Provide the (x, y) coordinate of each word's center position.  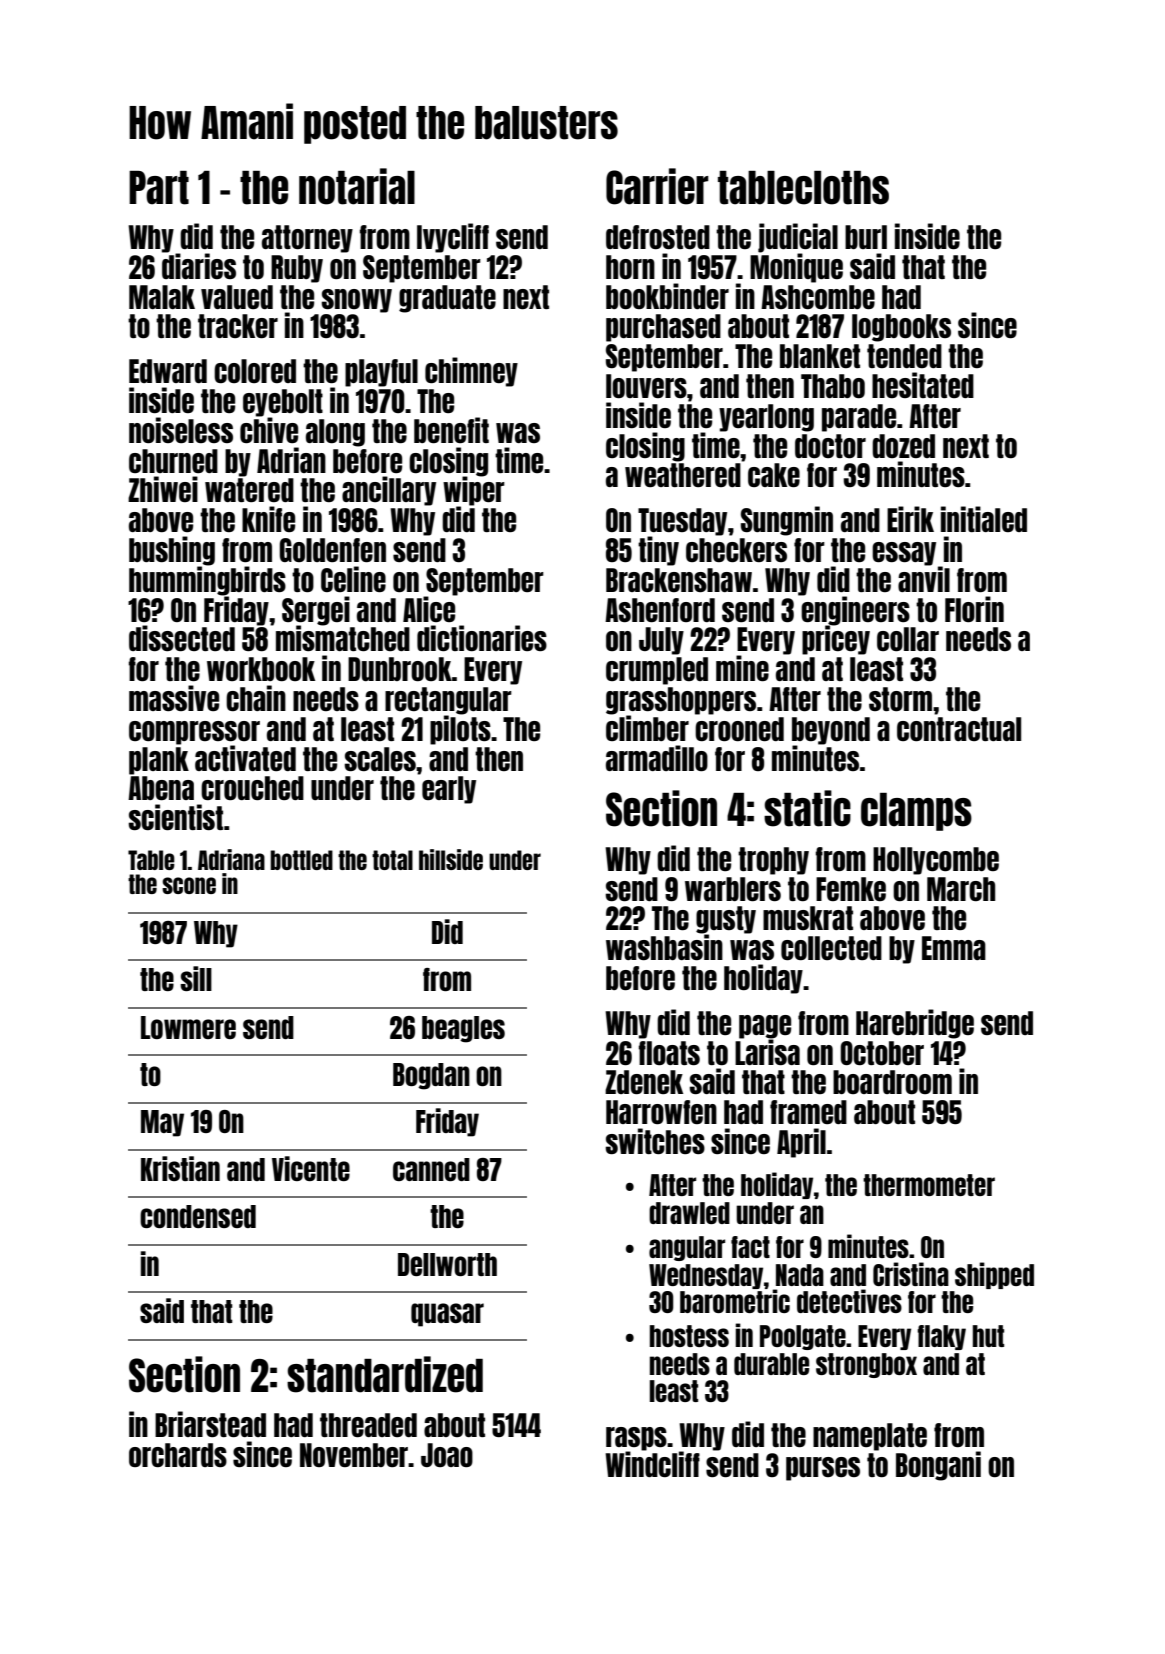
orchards (178, 1455)
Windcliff (652, 1464)
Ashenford (660, 610)
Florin (974, 609)
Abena (161, 788)
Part (159, 188)
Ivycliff (453, 238)
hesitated (923, 385)
